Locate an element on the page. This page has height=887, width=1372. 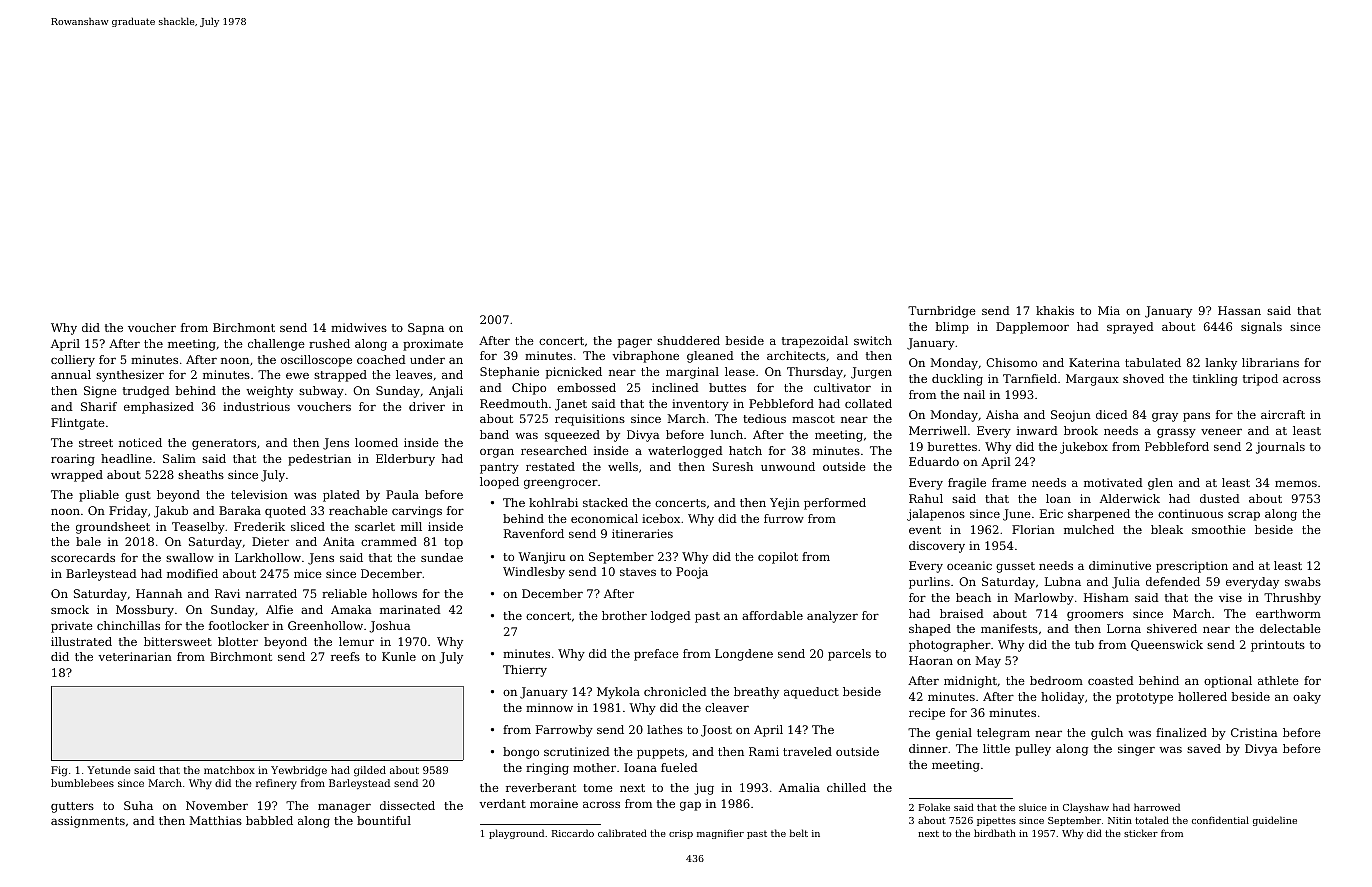
Windlesby is located at coordinates (534, 573).
